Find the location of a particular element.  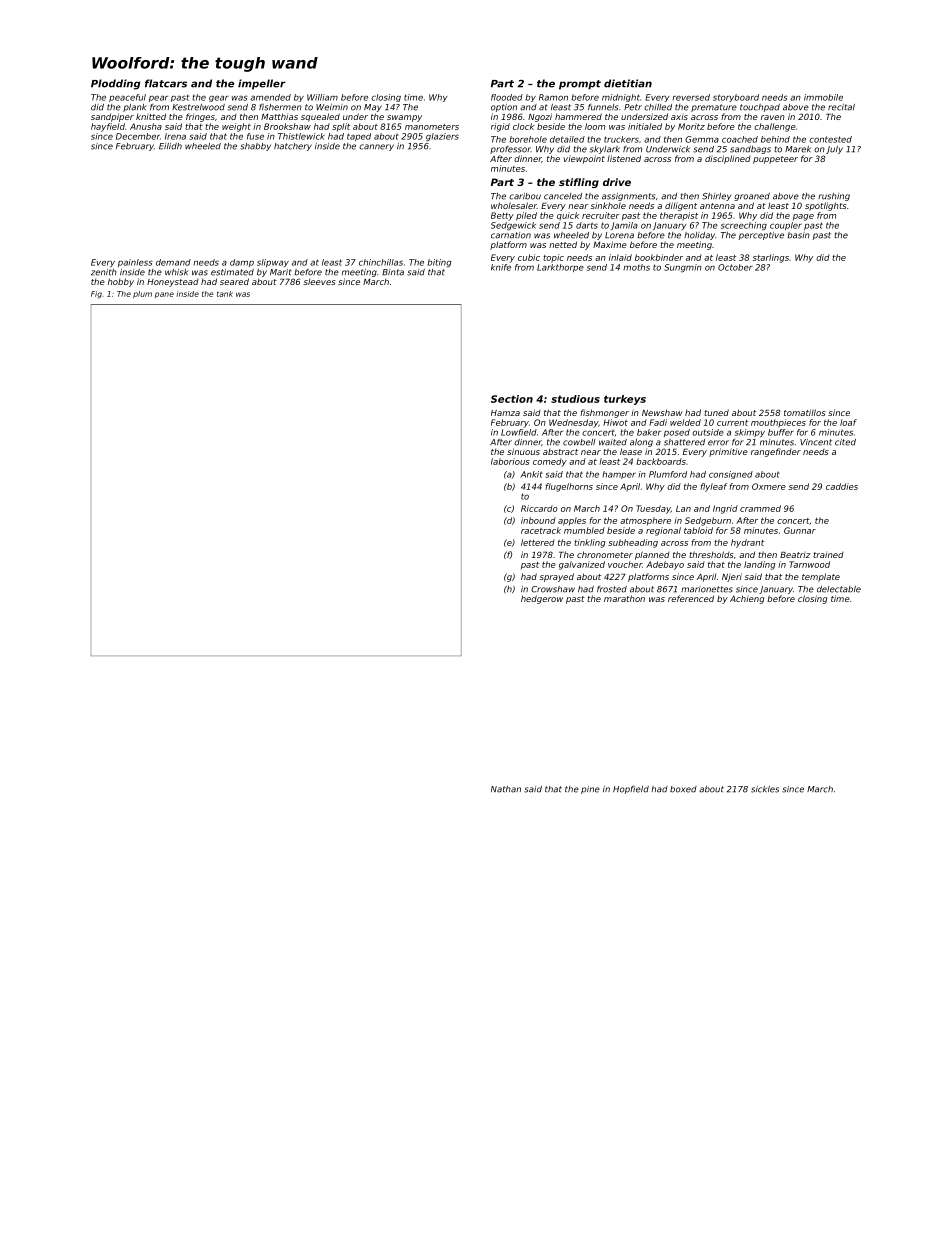

hatchery is located at coordinates (293, 147).
